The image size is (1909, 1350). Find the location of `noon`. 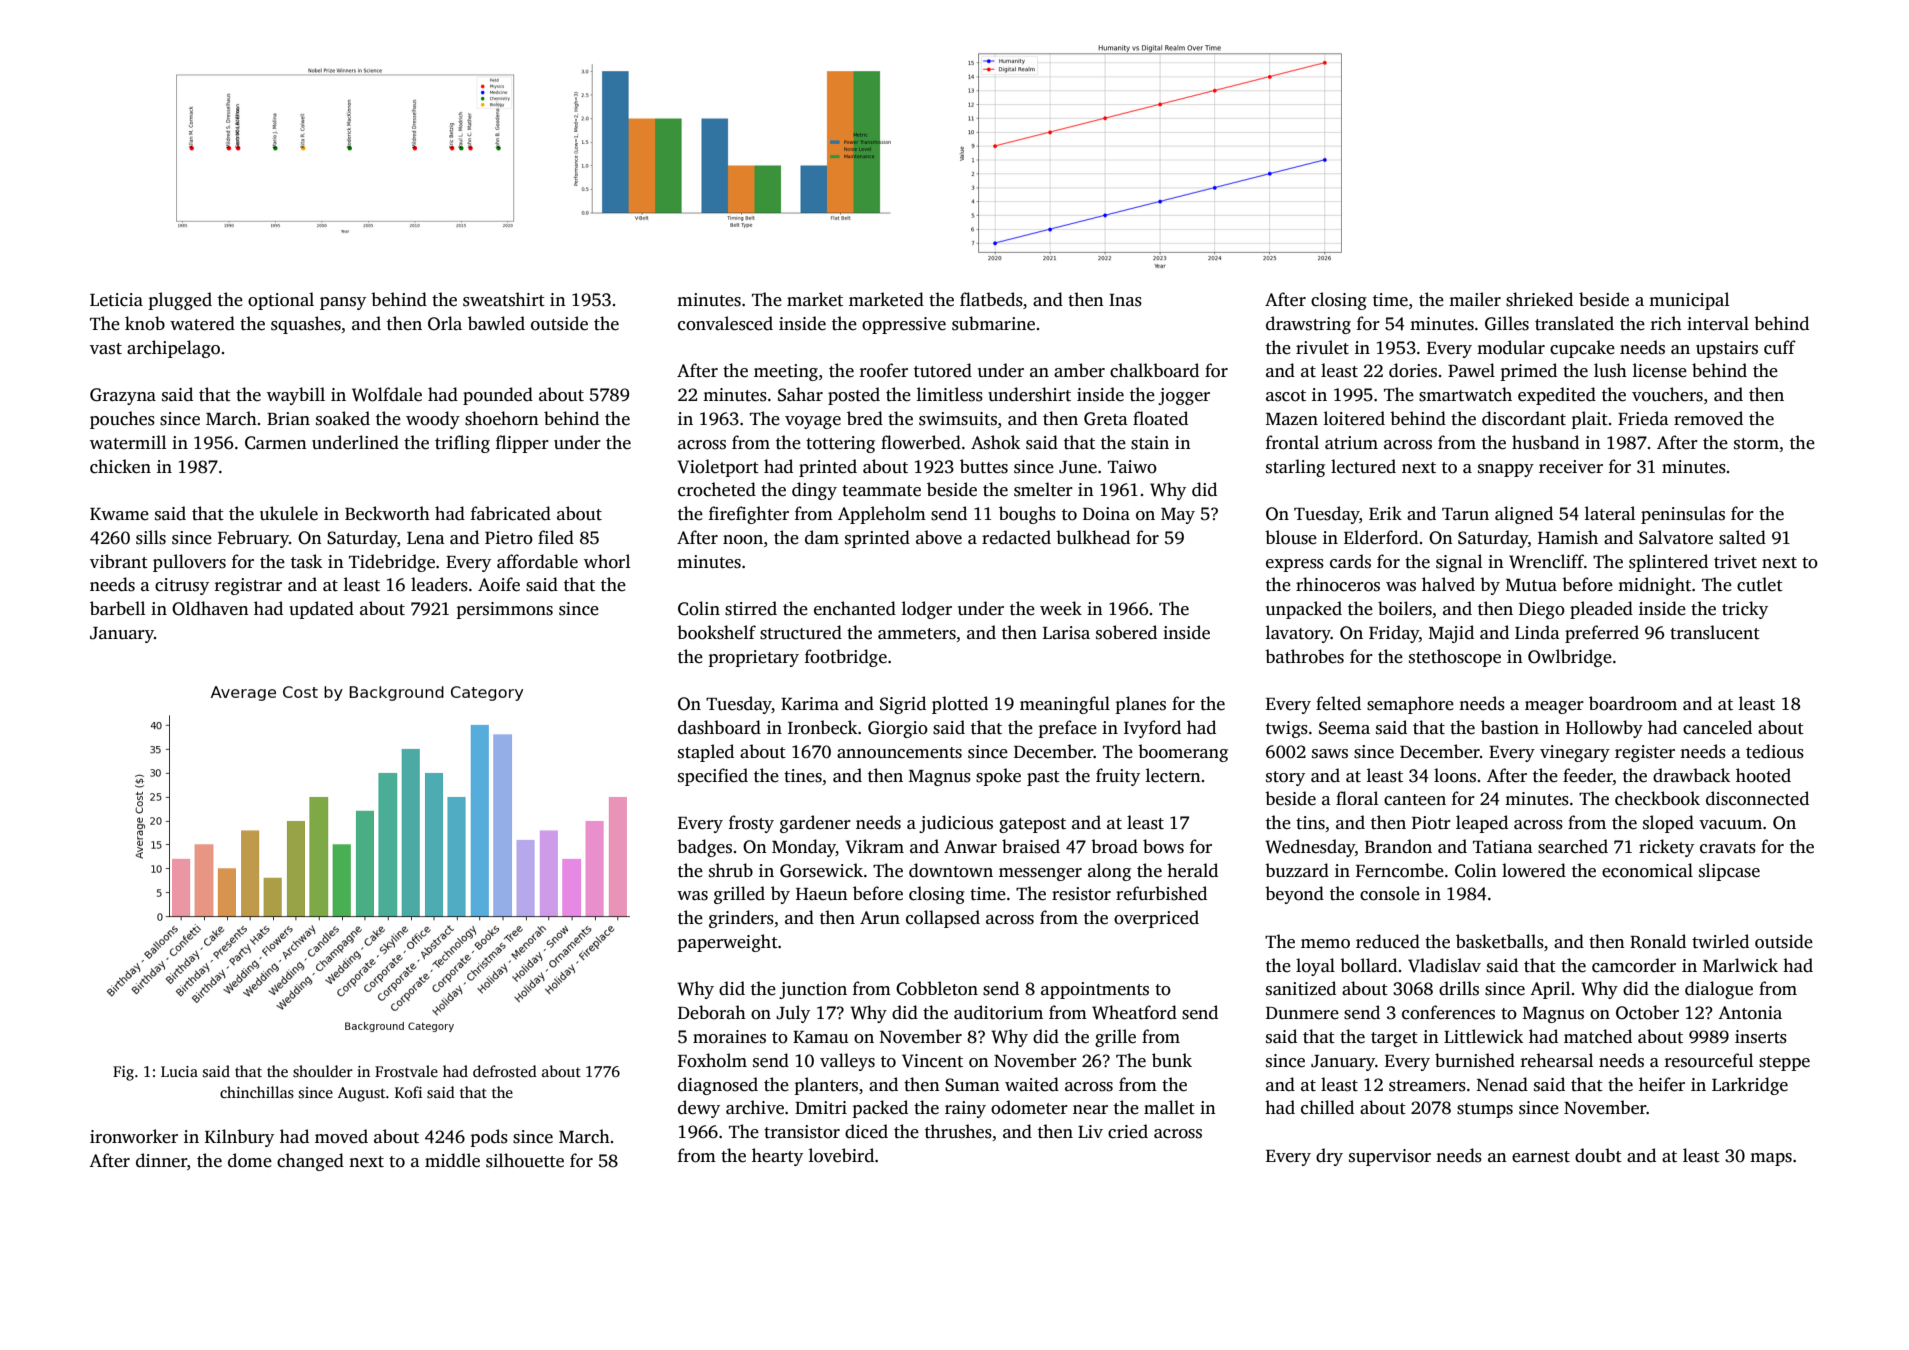

noon is located at coordinates (743, 540).
